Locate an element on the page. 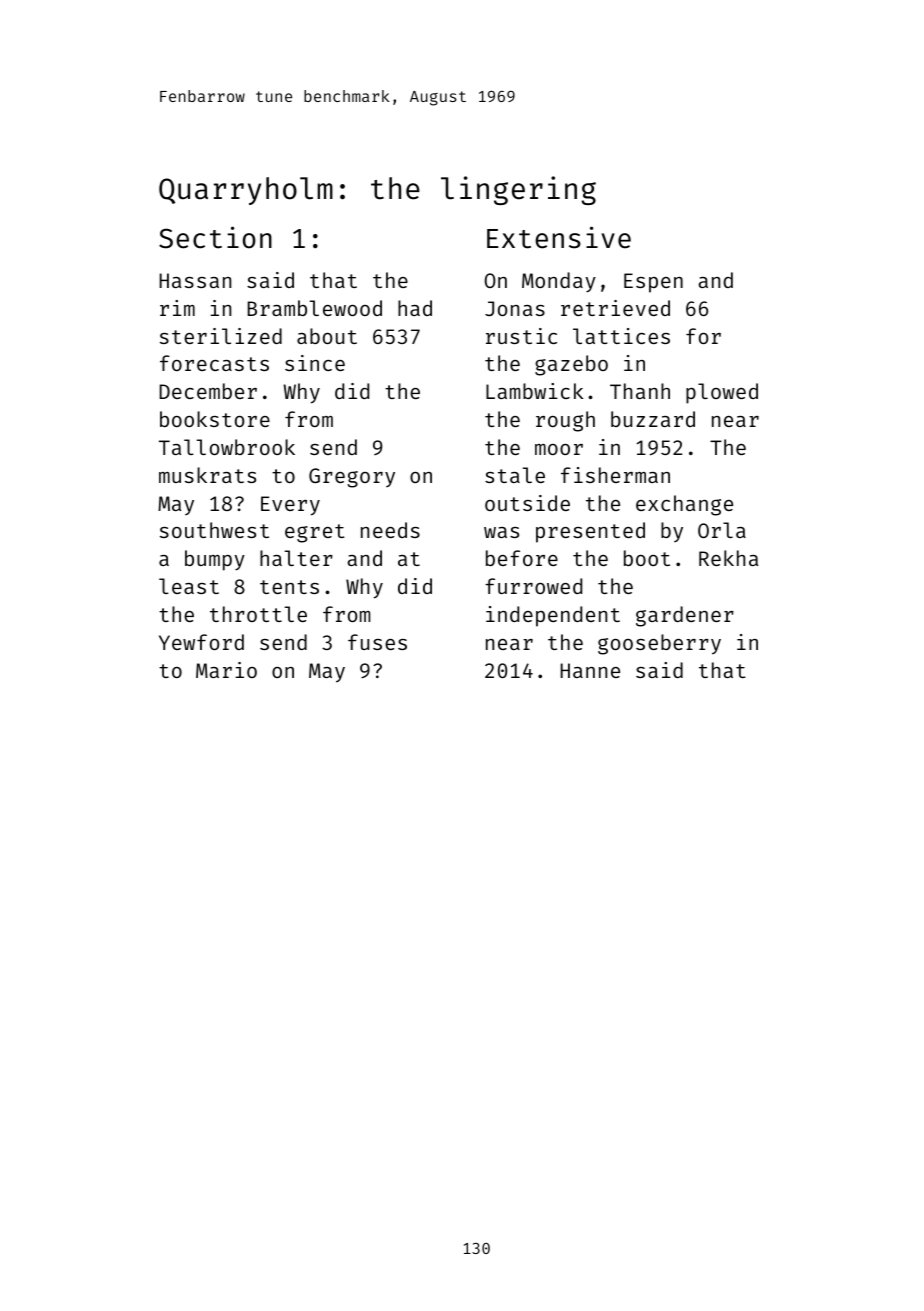 The image size is (924, 1311). throttle is located at coordinates (258, 614).
